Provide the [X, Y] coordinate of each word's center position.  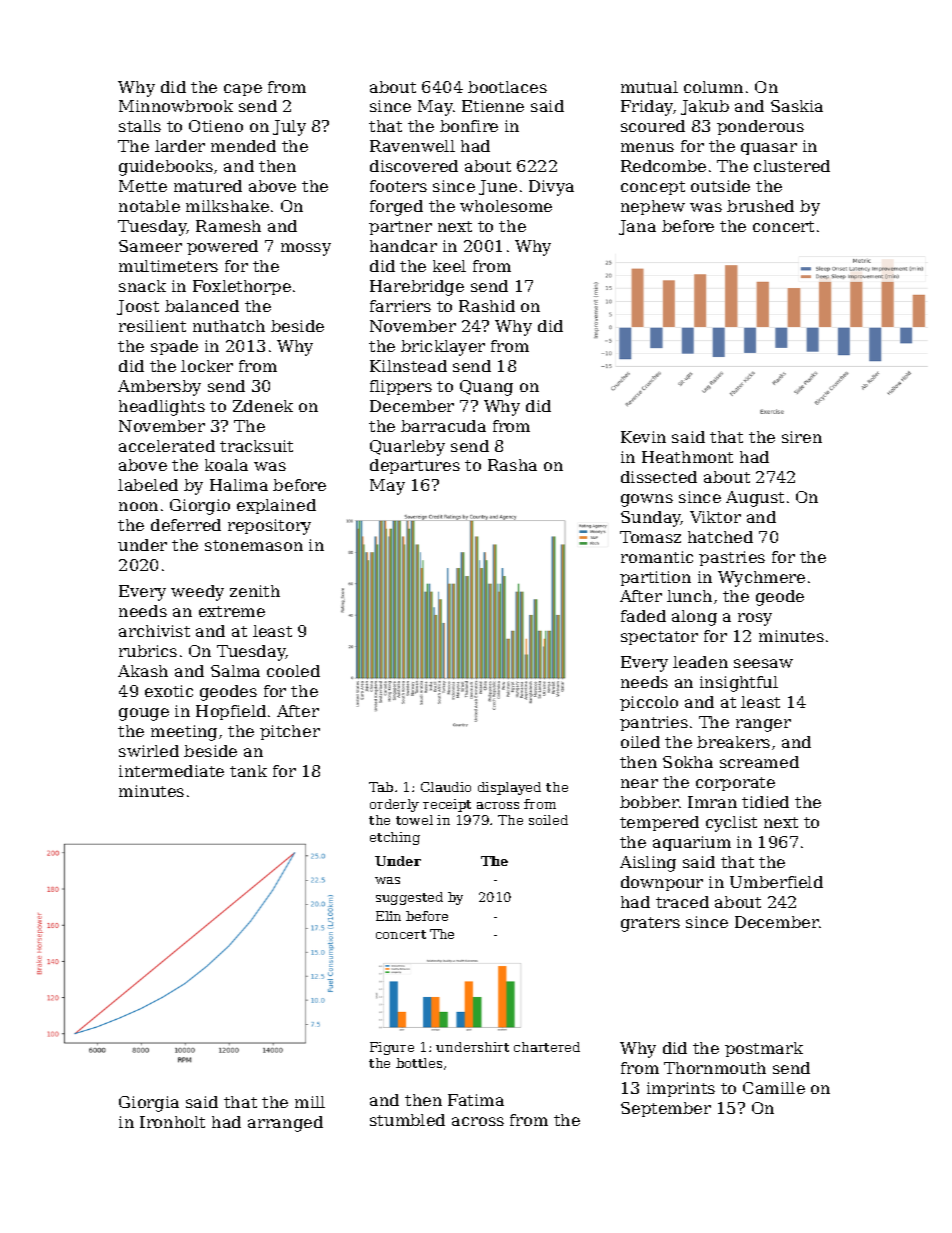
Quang [486, 388]
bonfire [469, 126]
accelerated [167, 446]
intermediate [171, 771]
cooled [293, 671]
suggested [409, 898]
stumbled [407, 1120]
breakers [733, 742]
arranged [285, 1124]
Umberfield [776, 882]
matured [208, 186]
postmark [764, 1049]
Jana [637, 227]
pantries [654, 723]
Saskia [797, 106]
